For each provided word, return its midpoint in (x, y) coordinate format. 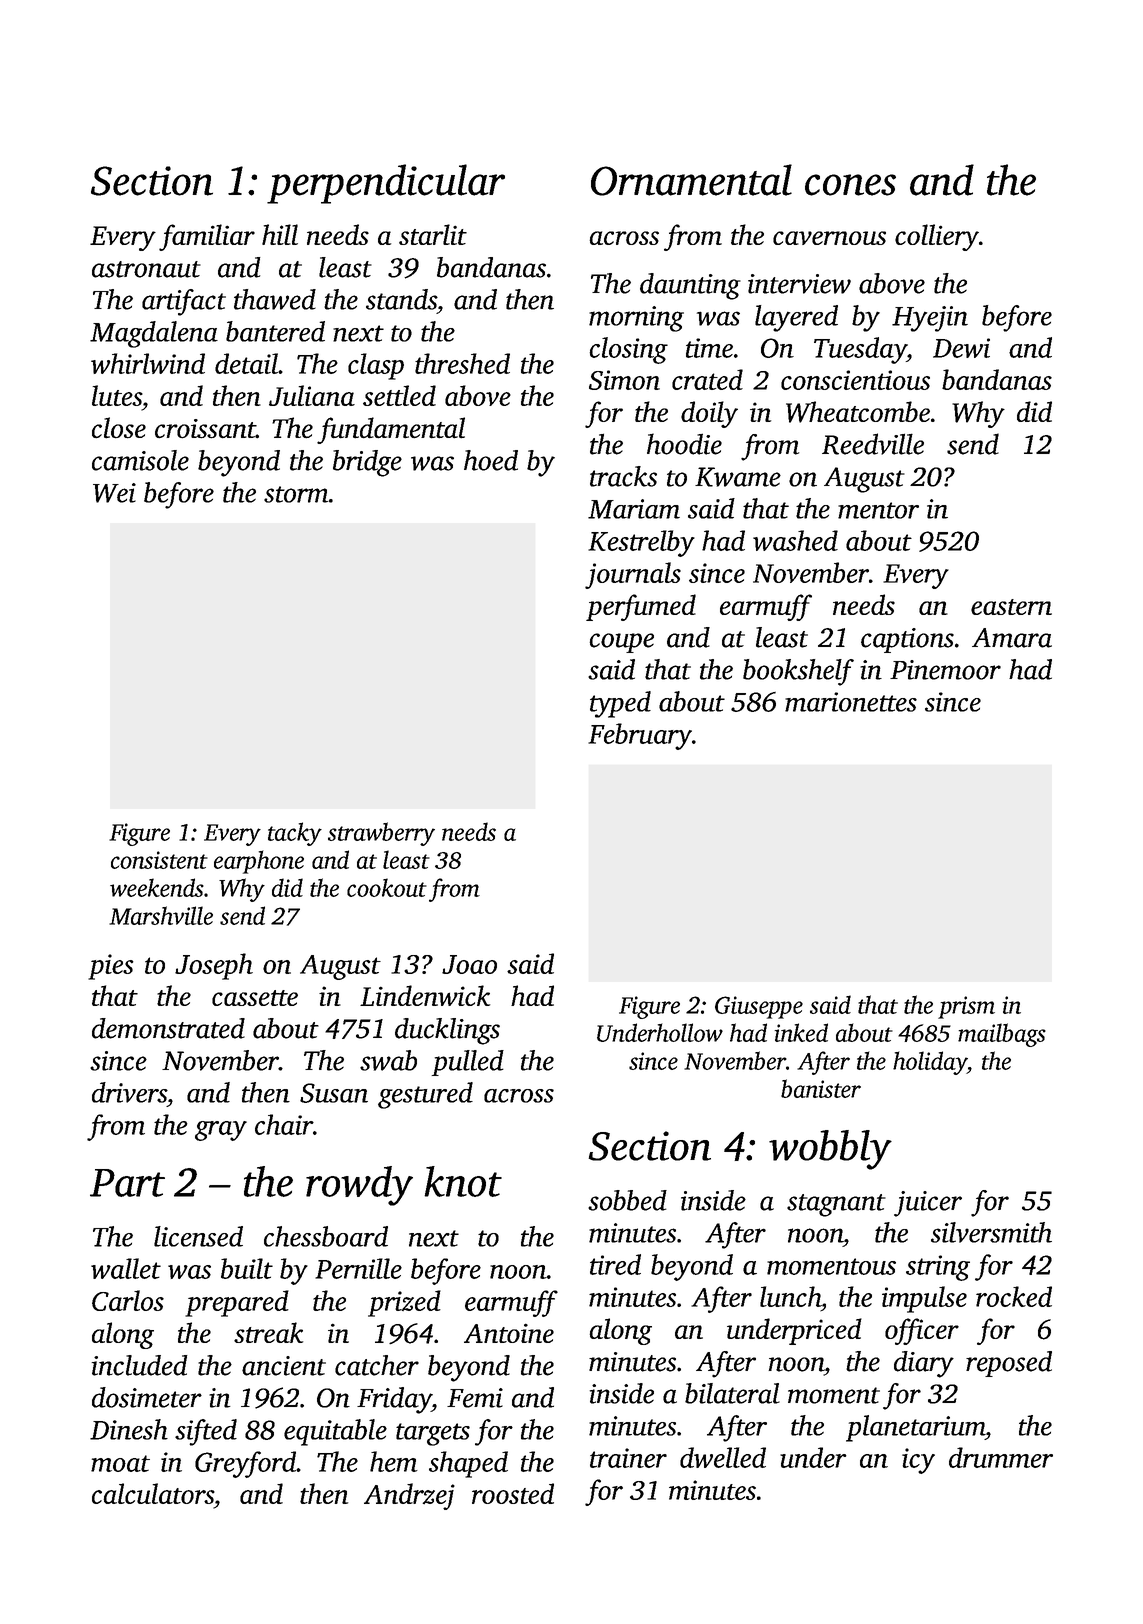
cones (850, 185)
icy (918, 1461)
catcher (377, 1365)
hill (280, 234)
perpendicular (386, 184)
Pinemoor (945, 670)
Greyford (245, 1464)
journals (633, 575)
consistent (159, 860)
